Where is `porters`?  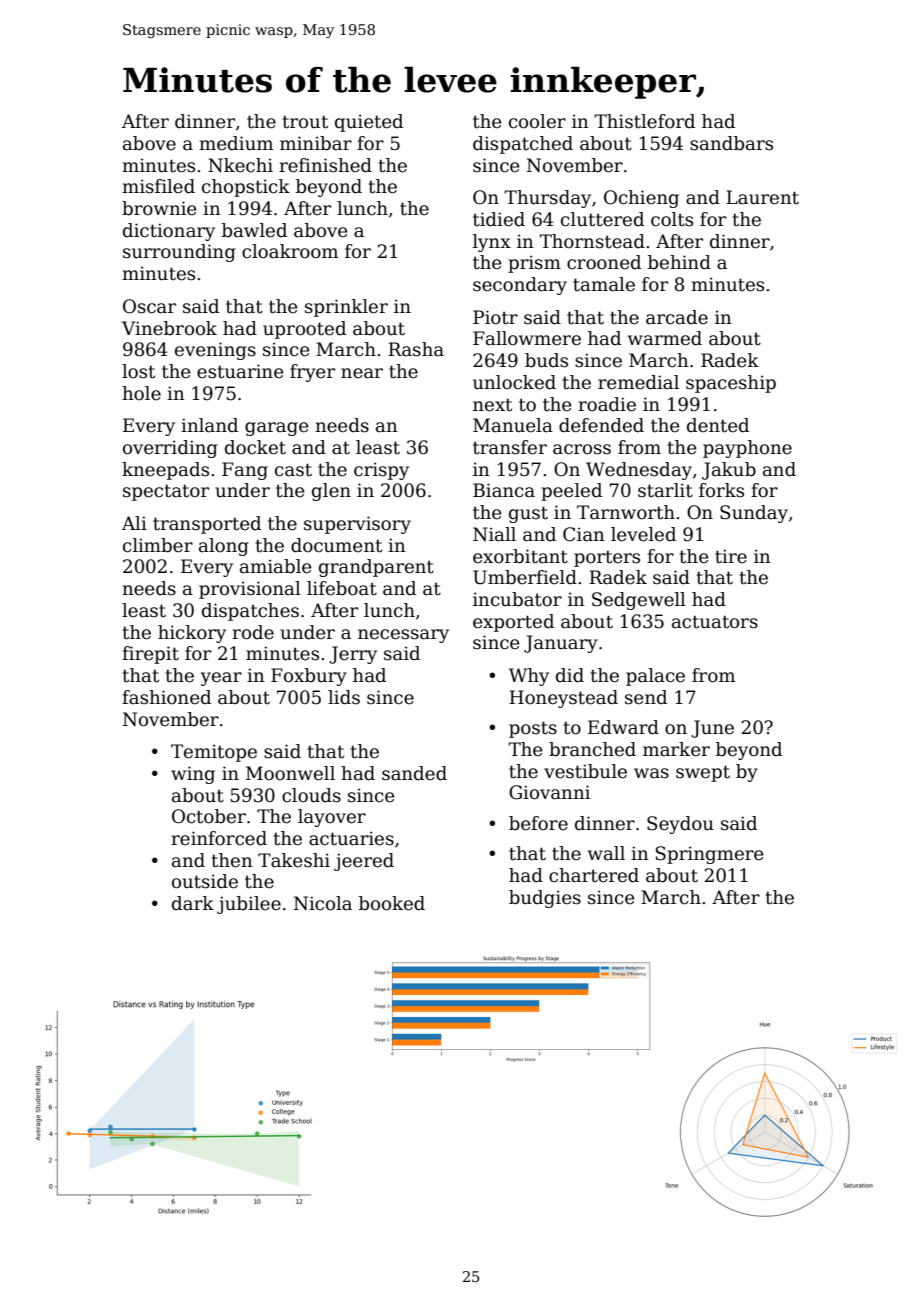 porters is located at coordinates (607, 558).
